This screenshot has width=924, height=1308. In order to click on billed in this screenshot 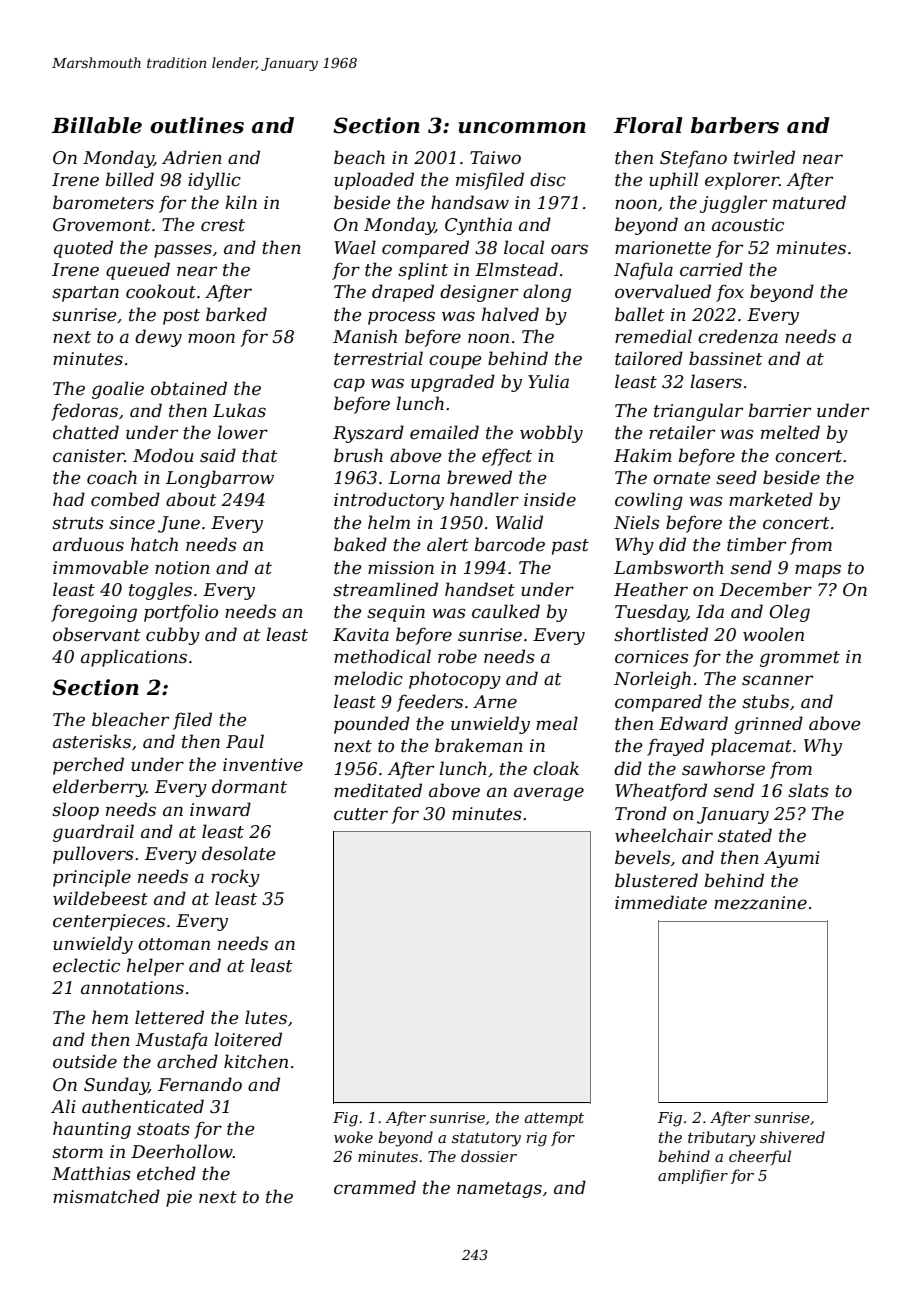, I will do `click(130, 179)`.
